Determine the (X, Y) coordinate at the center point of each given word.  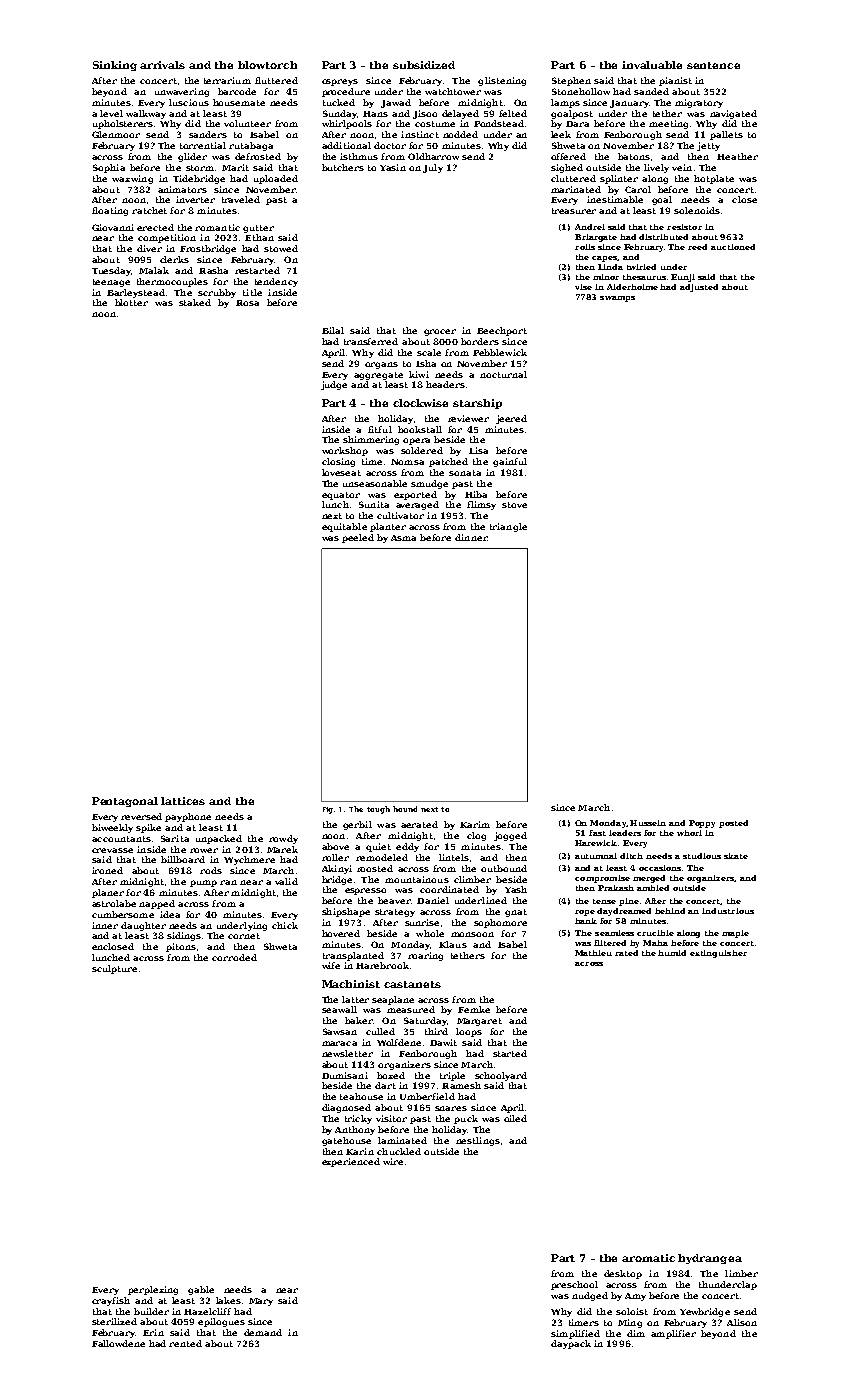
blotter (131, 302)
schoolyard (501, 1076)
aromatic (648, 1258)
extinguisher (718, 954)
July (433, 168)
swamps (617, 299)
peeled (358, 538)
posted (733, 824)
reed (697, 247)
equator (341, 496)
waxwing (132, 179)
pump (203, 883)
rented (185, 1343)
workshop (345, 451)
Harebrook (382, 965)
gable (201, 1290)
